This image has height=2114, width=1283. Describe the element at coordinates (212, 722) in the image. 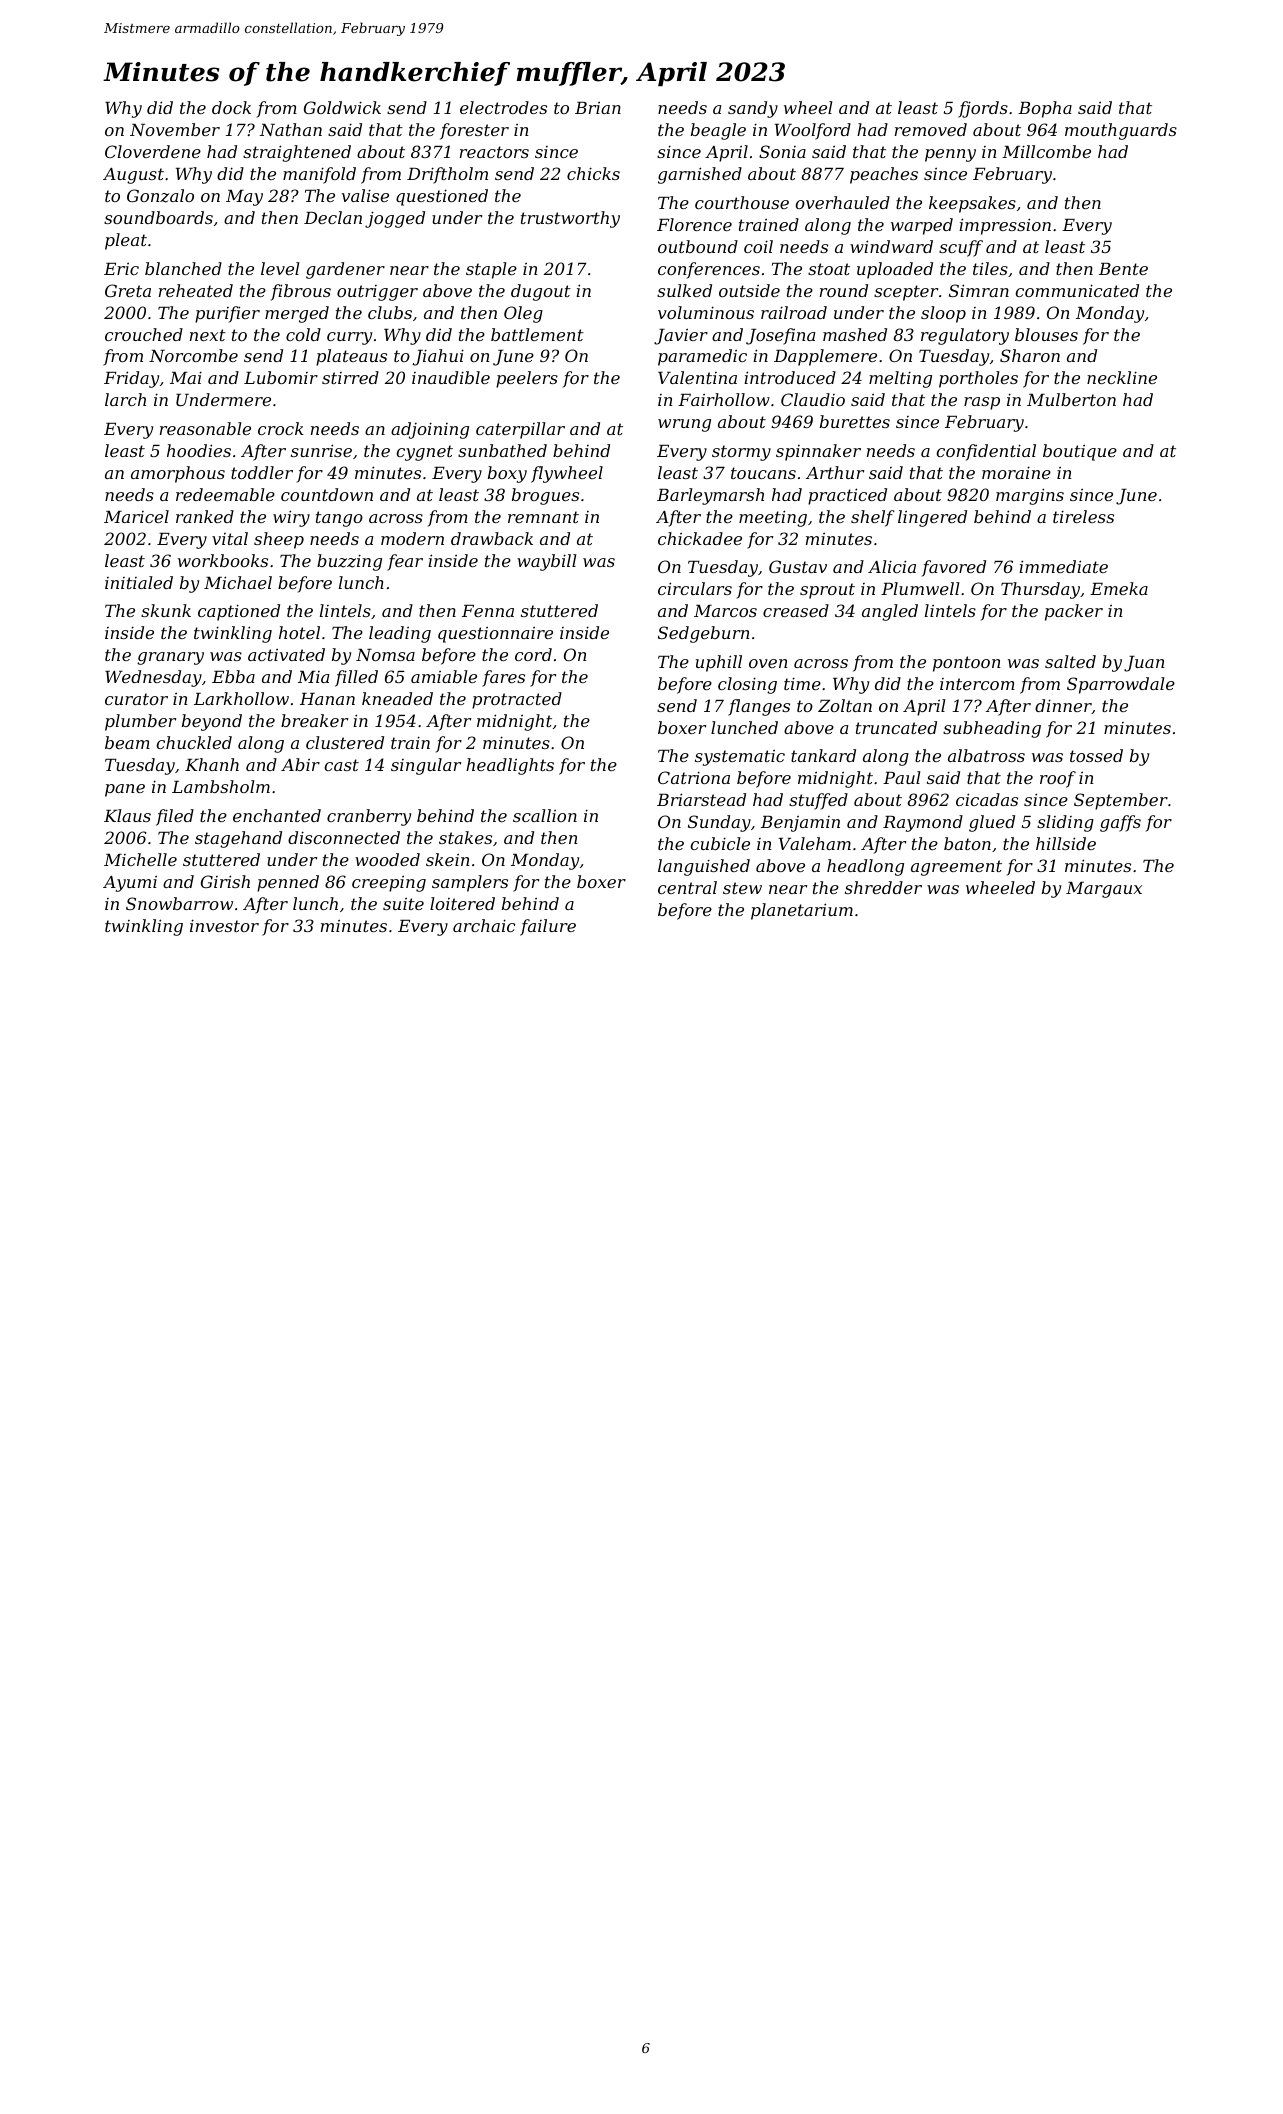

I see `beyond` at that location.
